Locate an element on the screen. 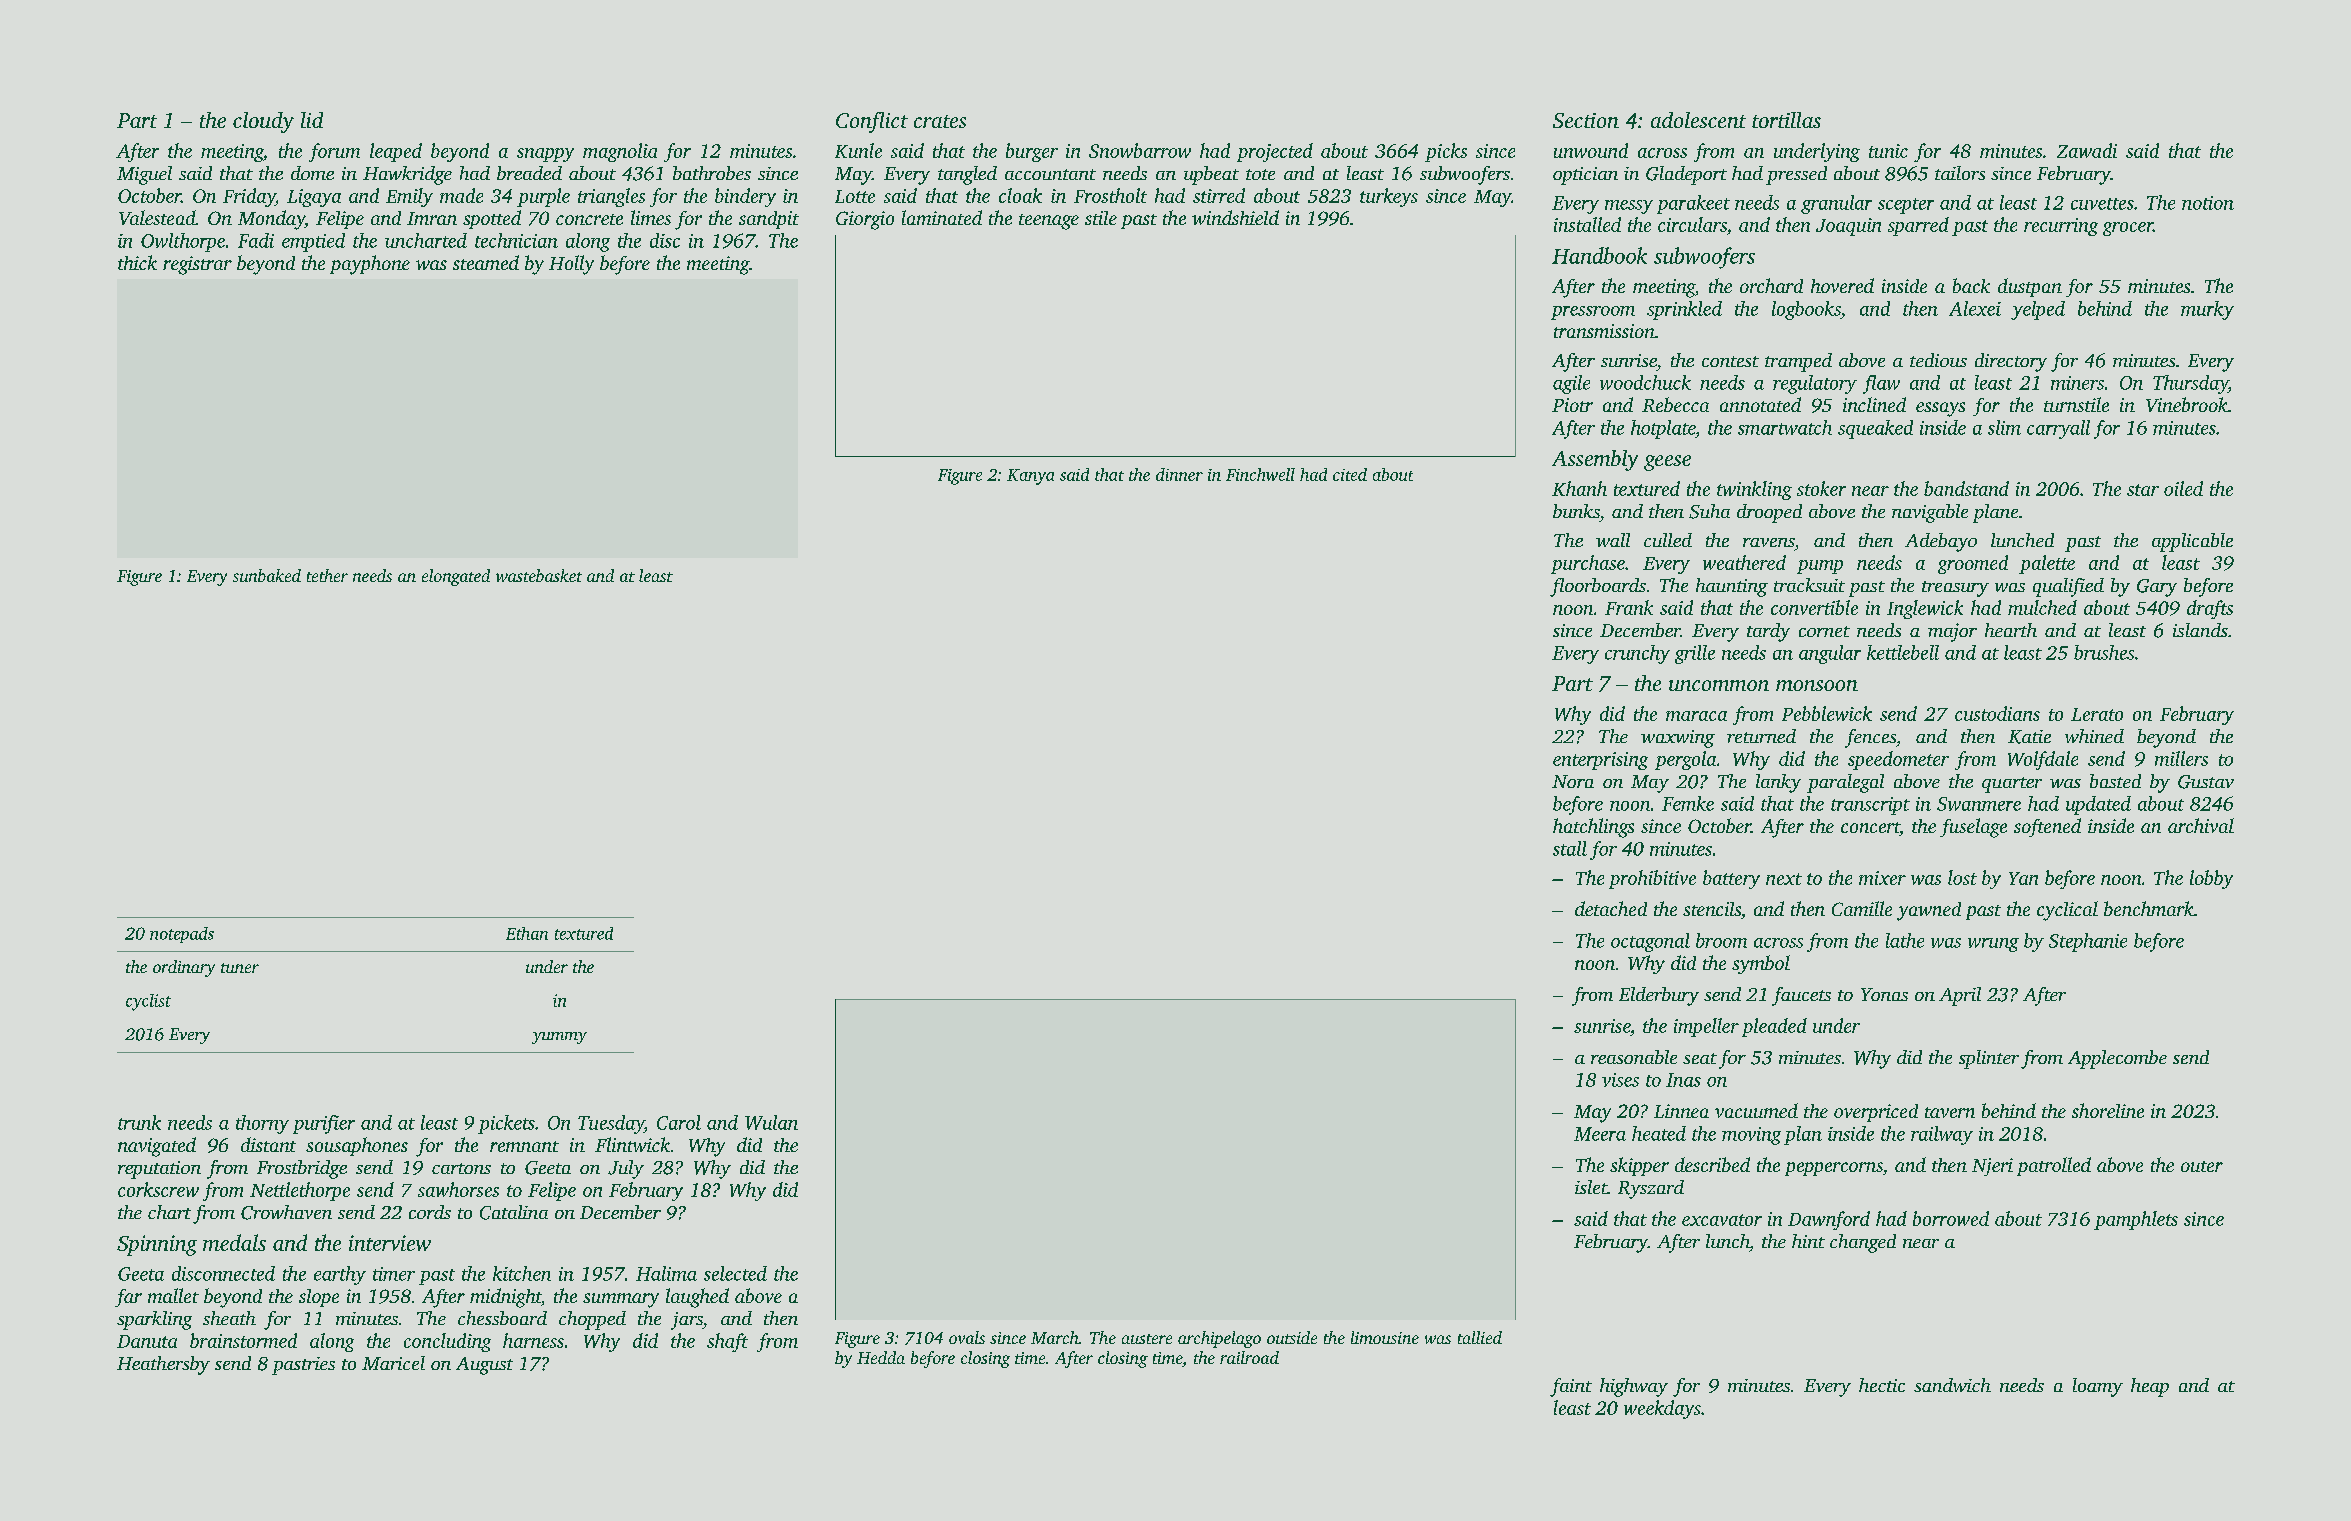 The height and width of the screenshot is (1521, 2351). crates is located at coordinates (940, 121).
